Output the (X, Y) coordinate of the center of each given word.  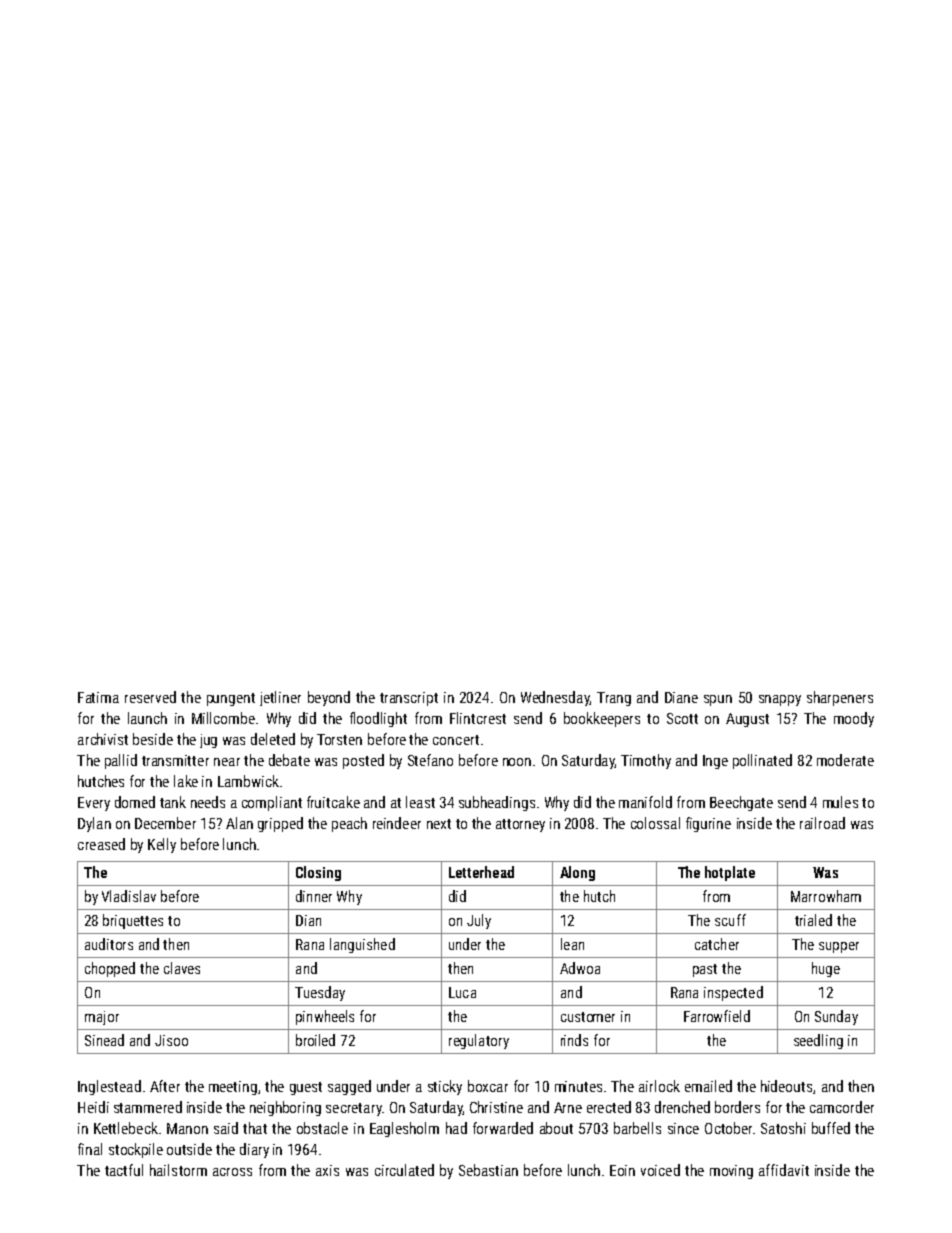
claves (182, 968)
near (227, 762)
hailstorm (178, 1170)
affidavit (784, 1170)
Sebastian (488, 1170)
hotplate (730, 873)
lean (572, 944)
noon (517, 762)
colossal (655, 823)
